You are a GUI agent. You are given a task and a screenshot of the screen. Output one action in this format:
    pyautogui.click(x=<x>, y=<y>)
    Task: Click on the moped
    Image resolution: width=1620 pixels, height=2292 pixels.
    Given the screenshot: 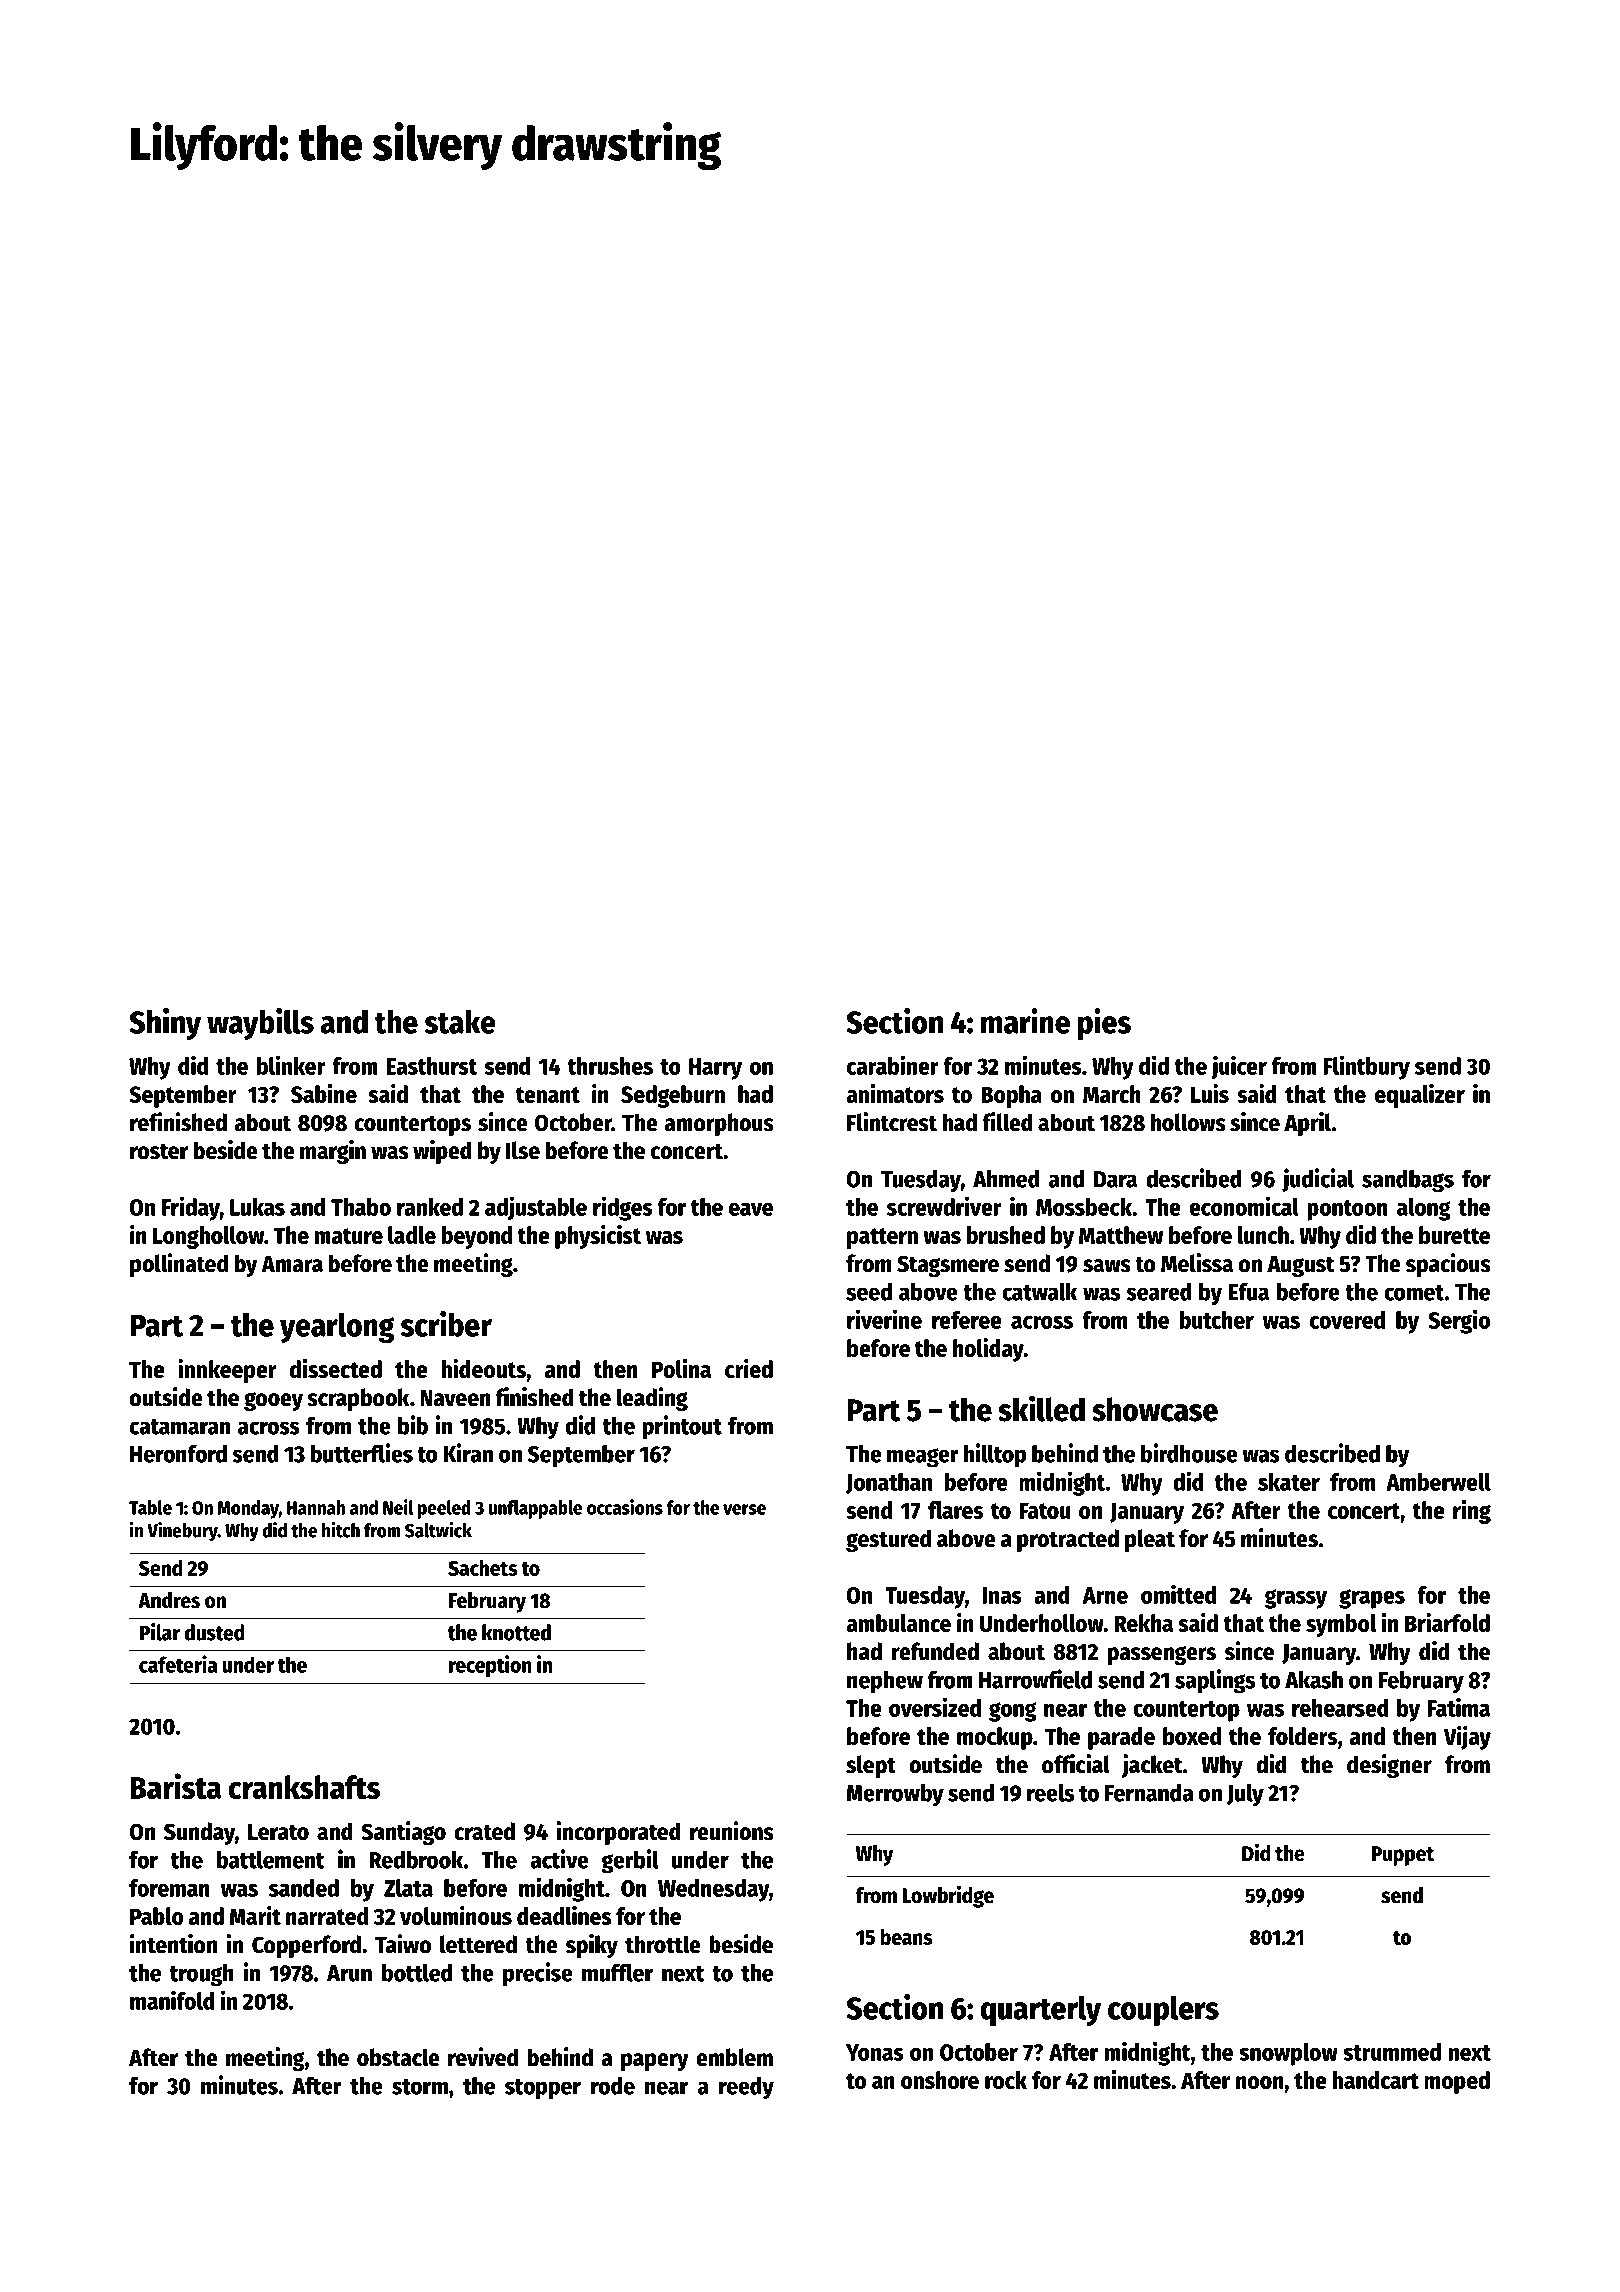 What is the action you would take?
    pyautogui.click(x=1457, y=2082)
